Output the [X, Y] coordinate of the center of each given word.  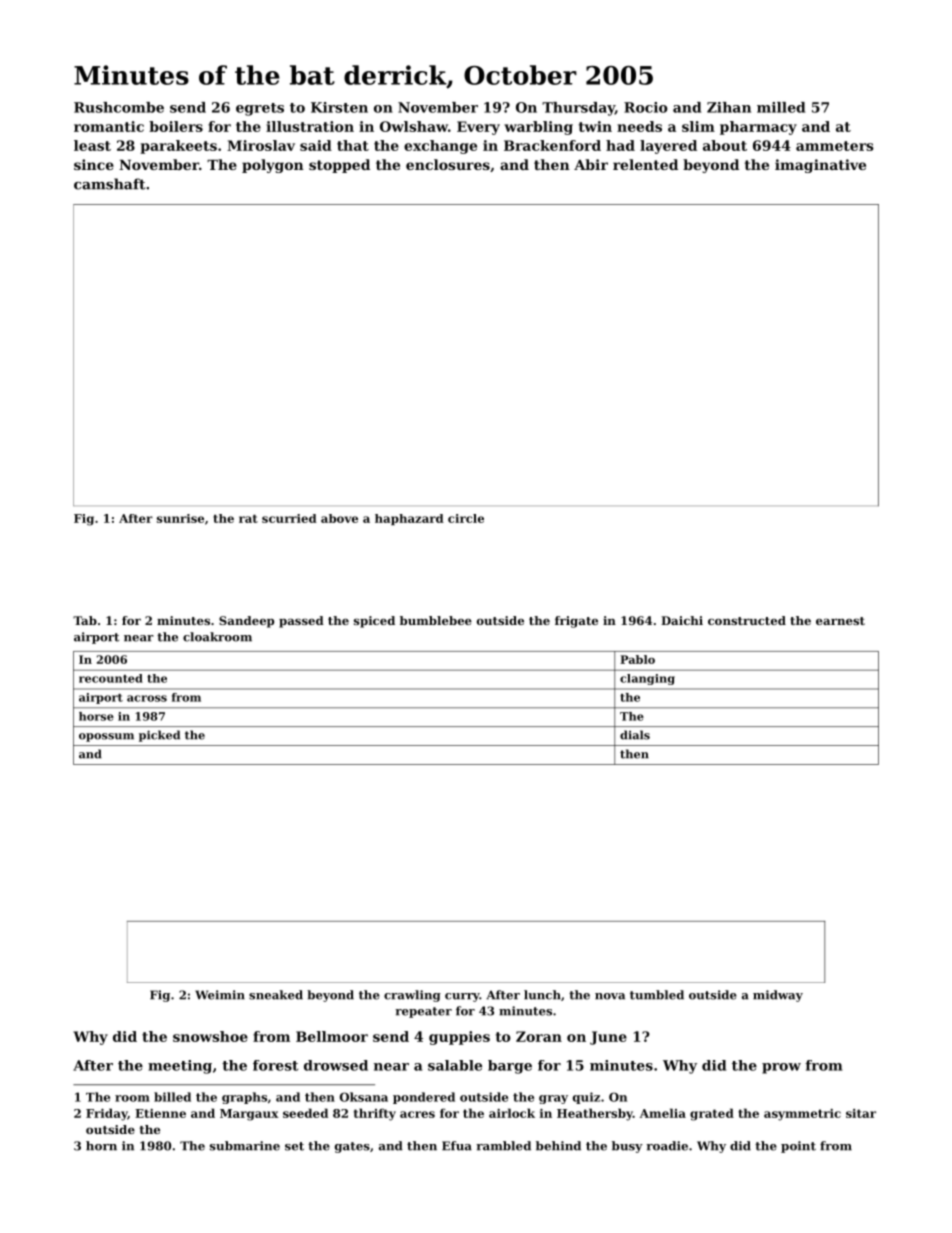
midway [778, 996]
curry [462, 997]
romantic [109, 126]
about [725, 145]
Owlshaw [414, 126]
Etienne [160, 1113]
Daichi [682, 620]
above [339, 518]
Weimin [220, 995]
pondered [424, 1098]
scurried [289, 518]
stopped [339, 166]
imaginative [820, 166]
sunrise [180, 518]
